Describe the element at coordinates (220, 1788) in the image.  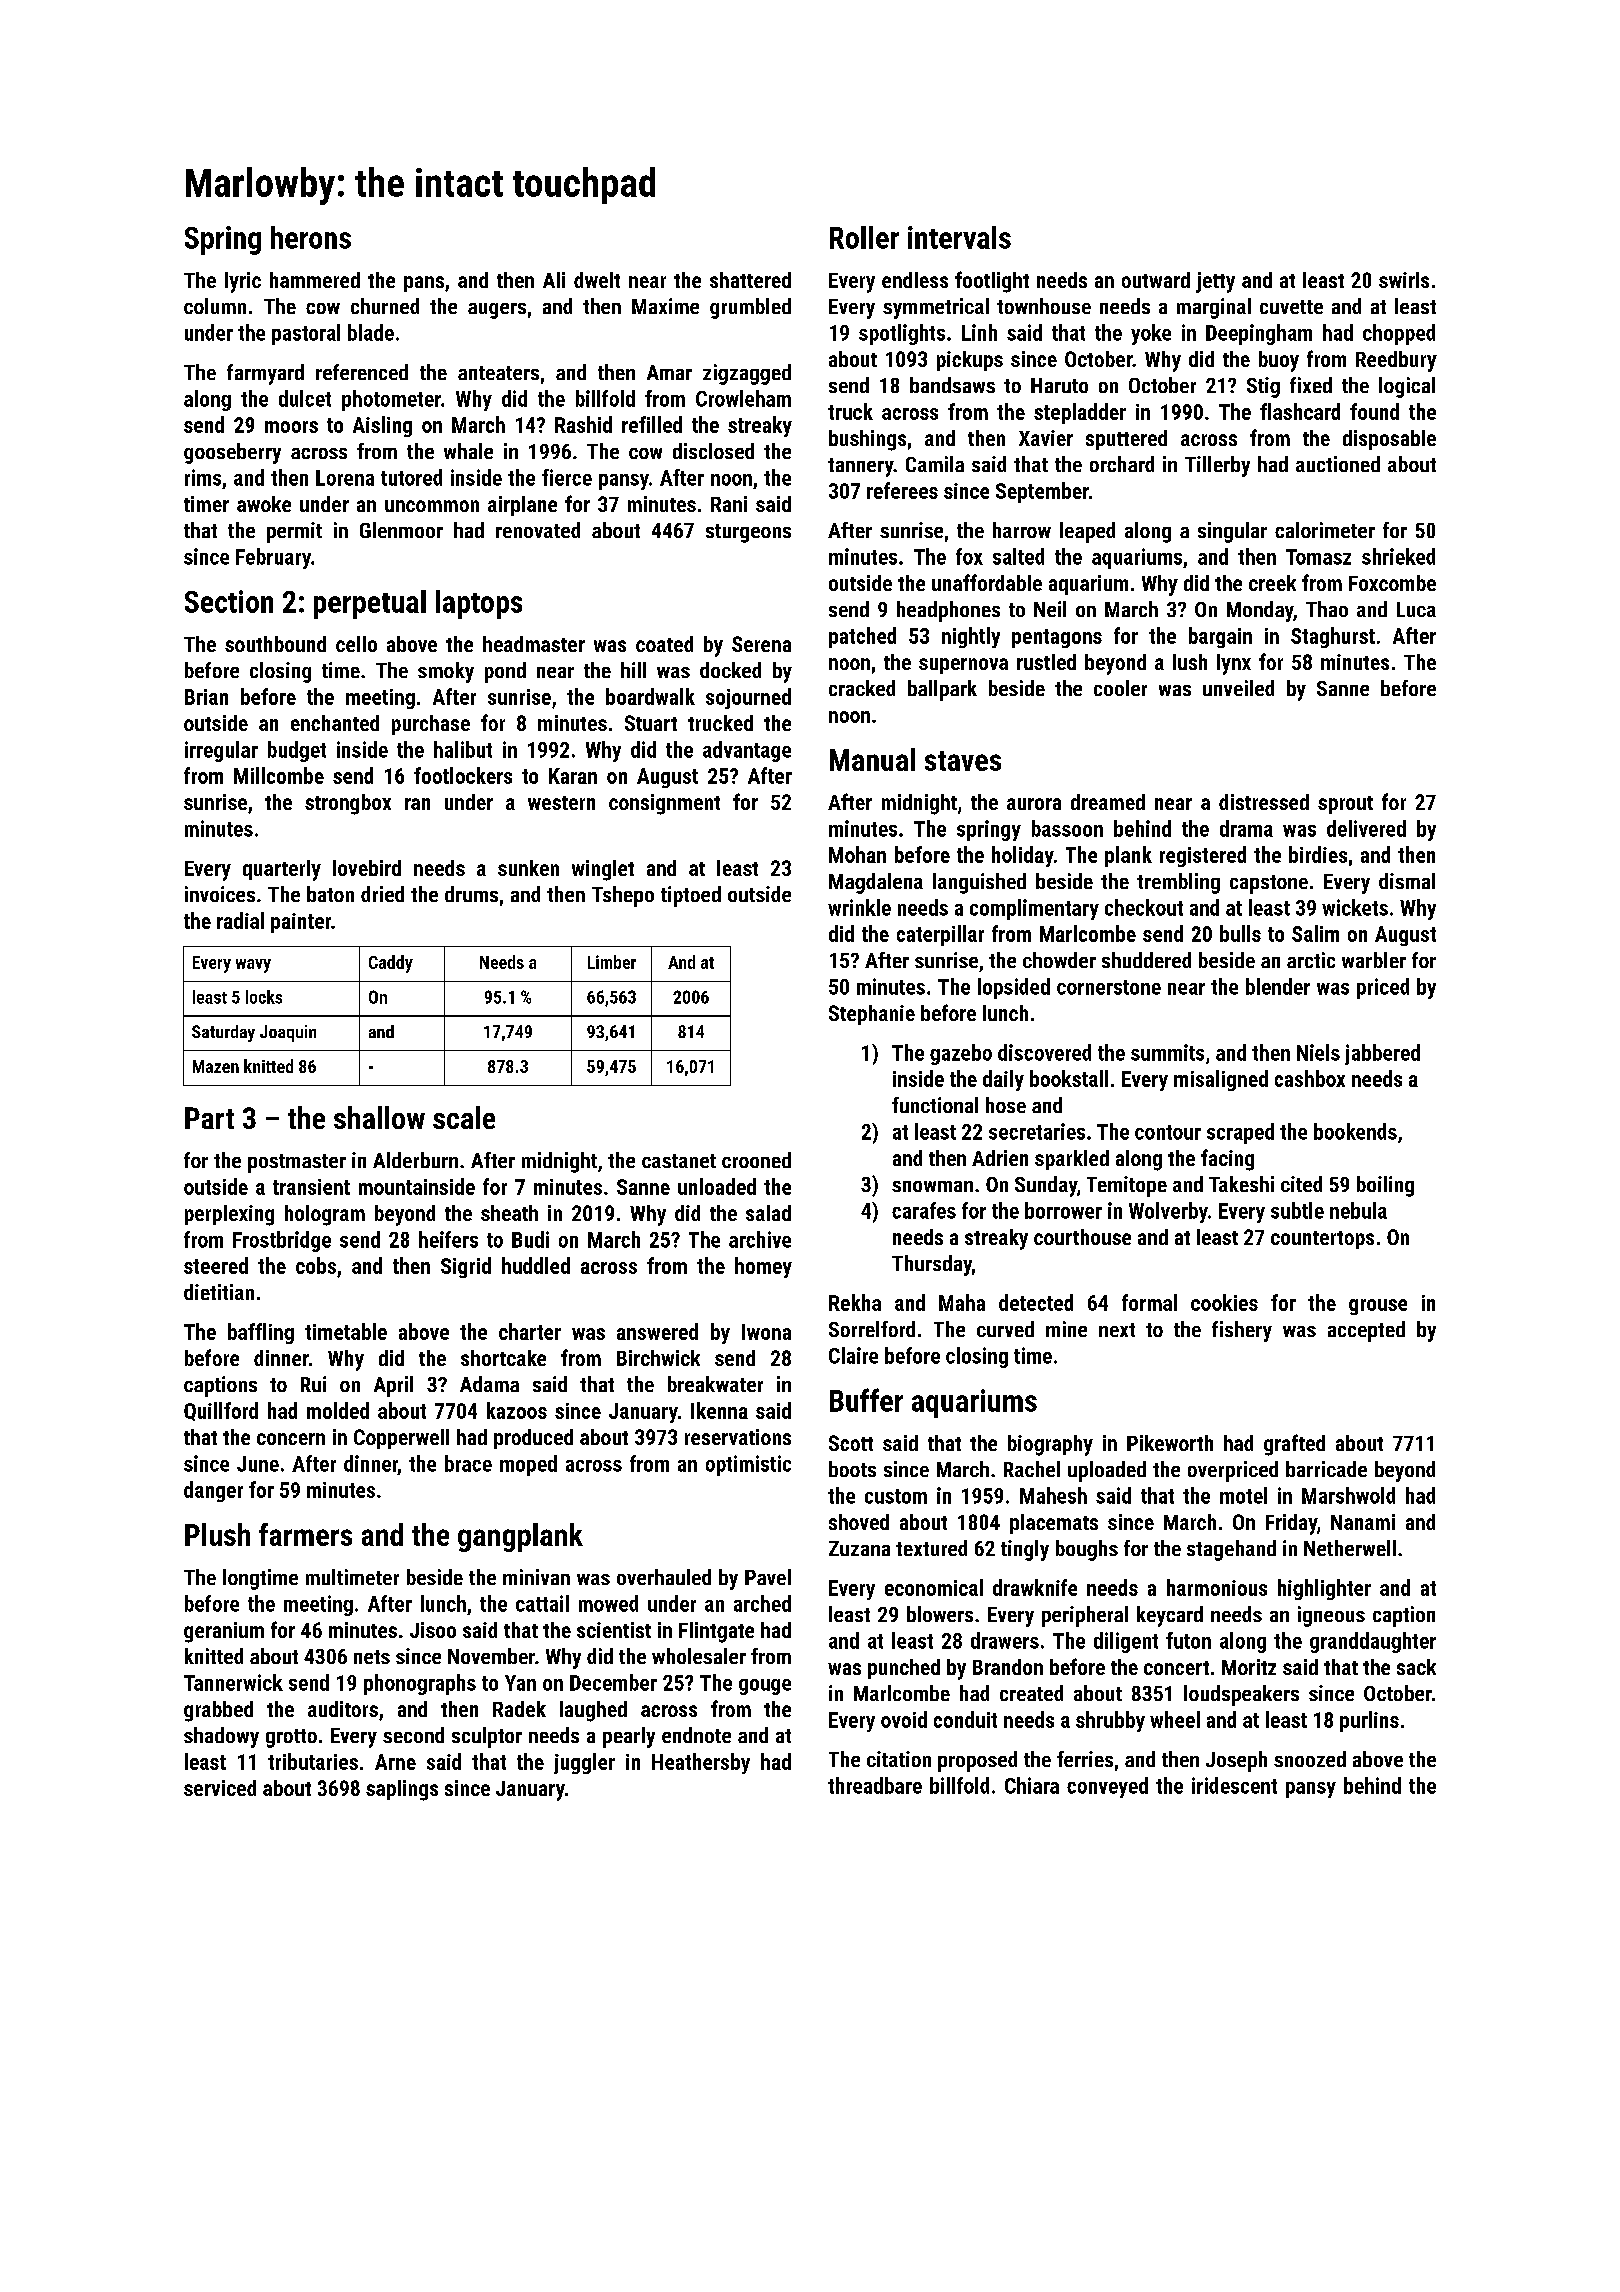
I see `serviced` at that location.
